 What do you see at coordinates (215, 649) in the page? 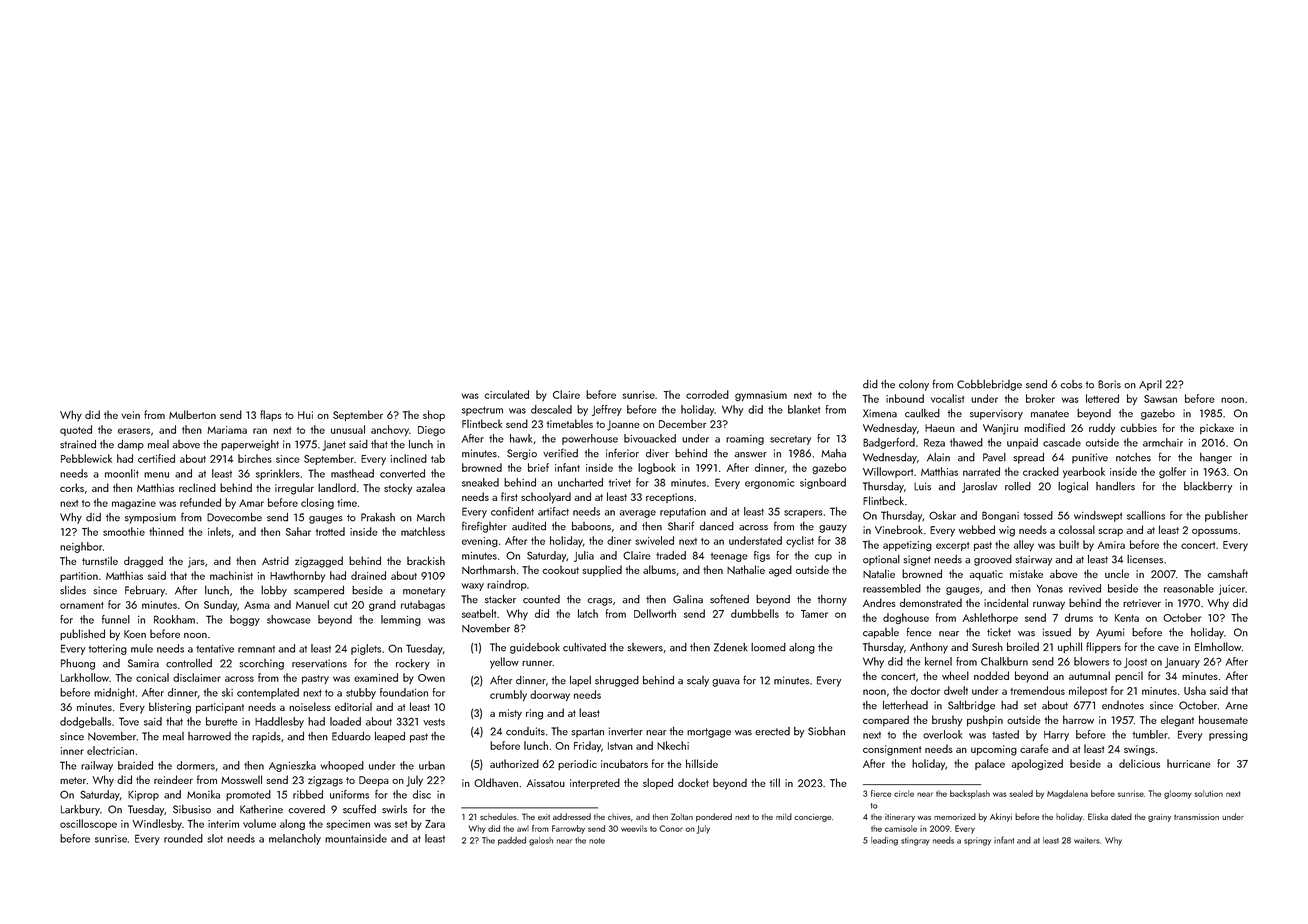
I see `tentative` at bounding box center [215, 649].
